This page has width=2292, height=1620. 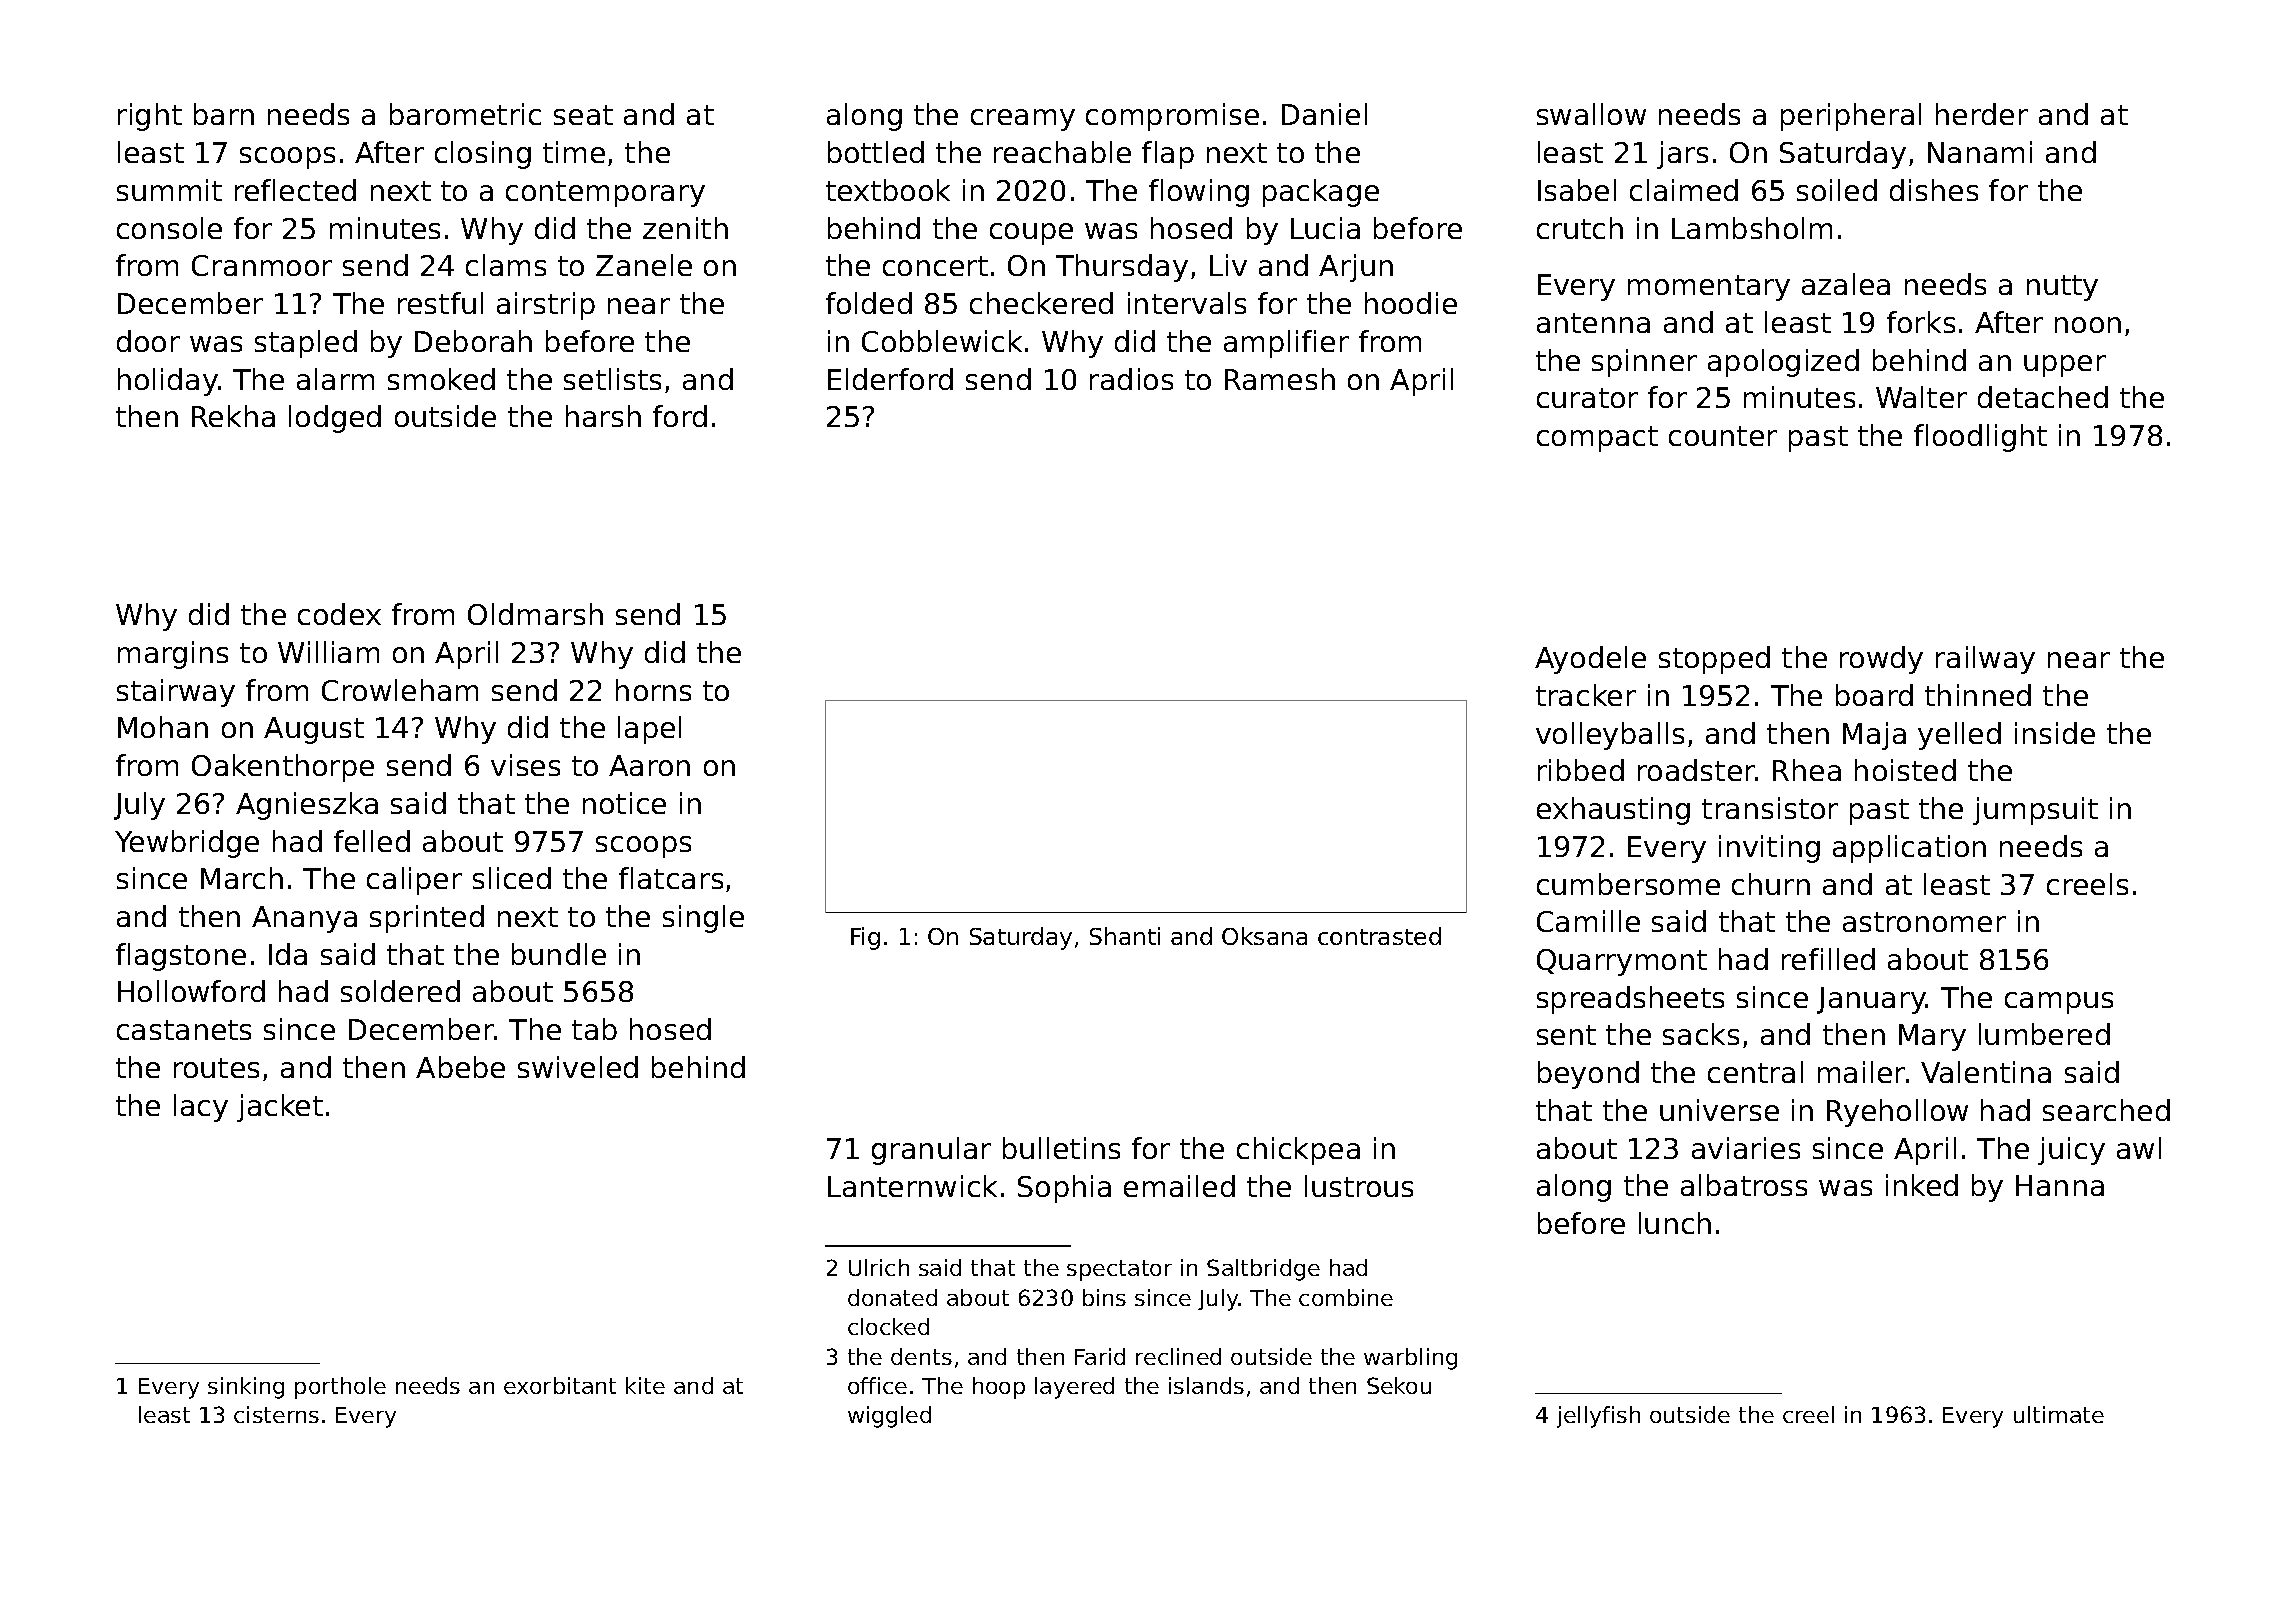 What do you see at coordinates (163, 727) in the page?
I see `Mohan` at bounding box center [163, 727].
